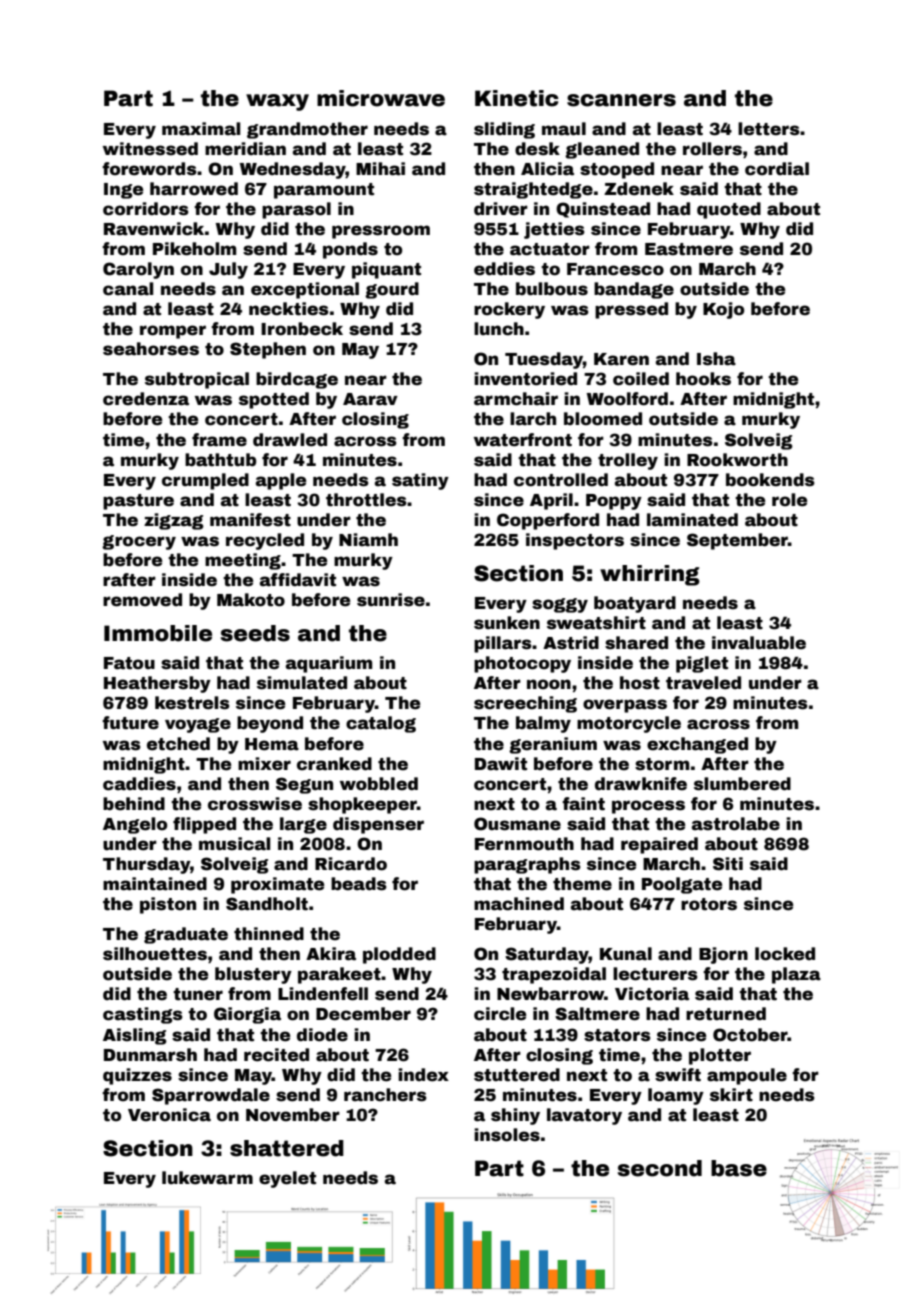  Describe the element at coordinates (516, 399) in the document. I see `armchair` at that location.
